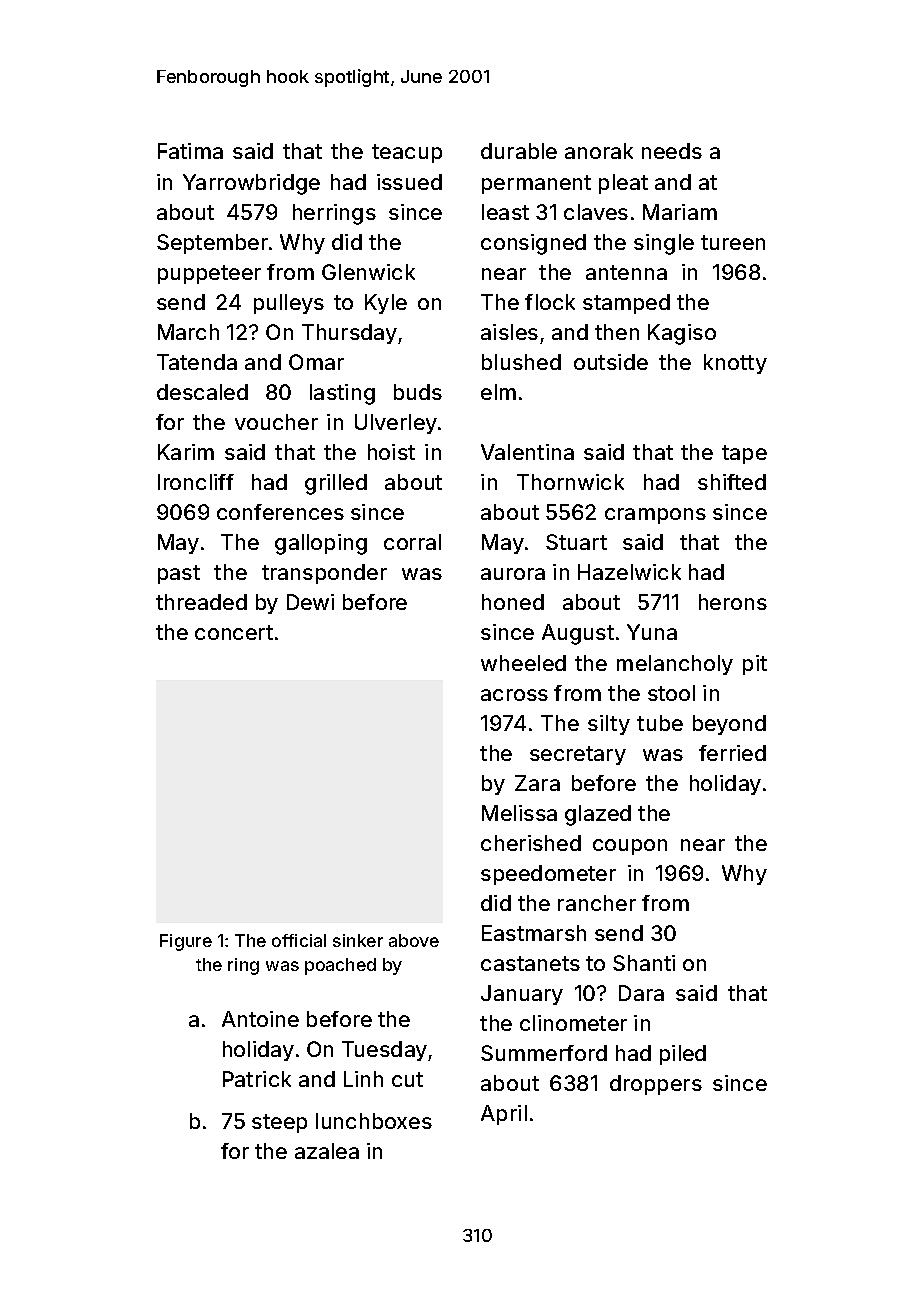 The image size is (924, 1311). What do you see at coordinates (534, 933) in the screenshot?
I see `Eastmarsh` at bounding box center [534, 933].
